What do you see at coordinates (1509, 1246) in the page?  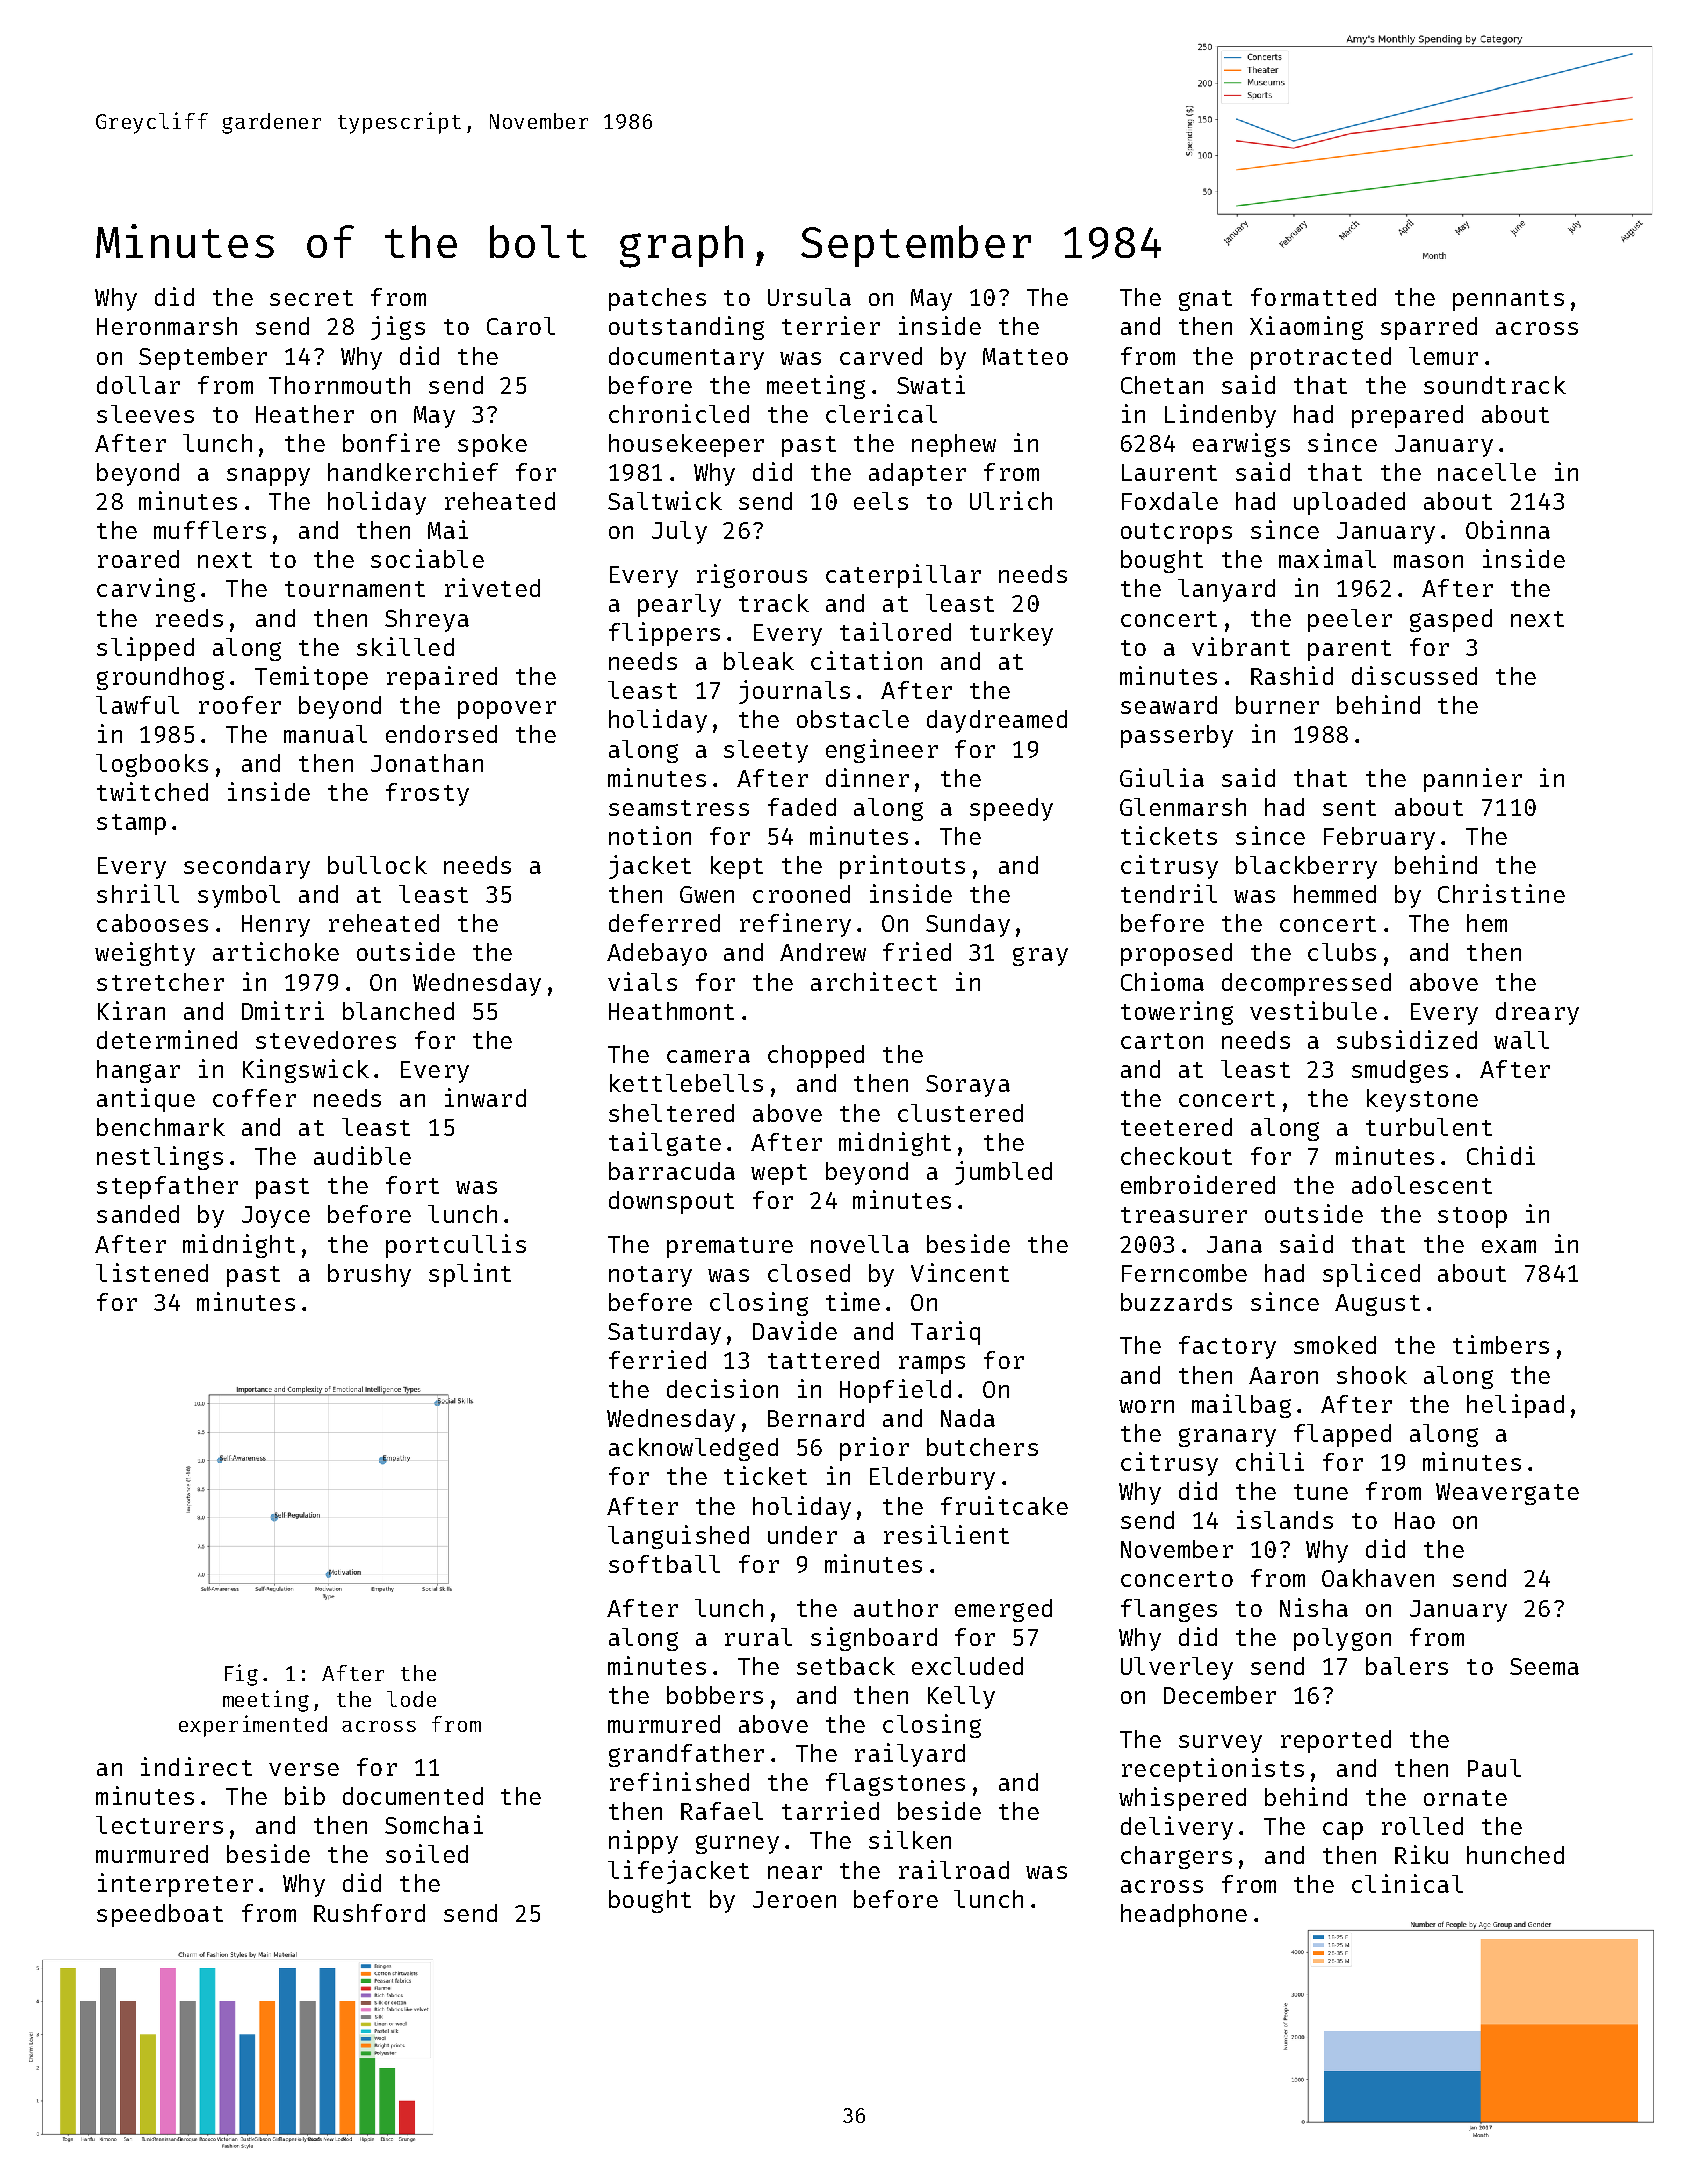 I see `exam` at bounding box center [1509, 1246].
